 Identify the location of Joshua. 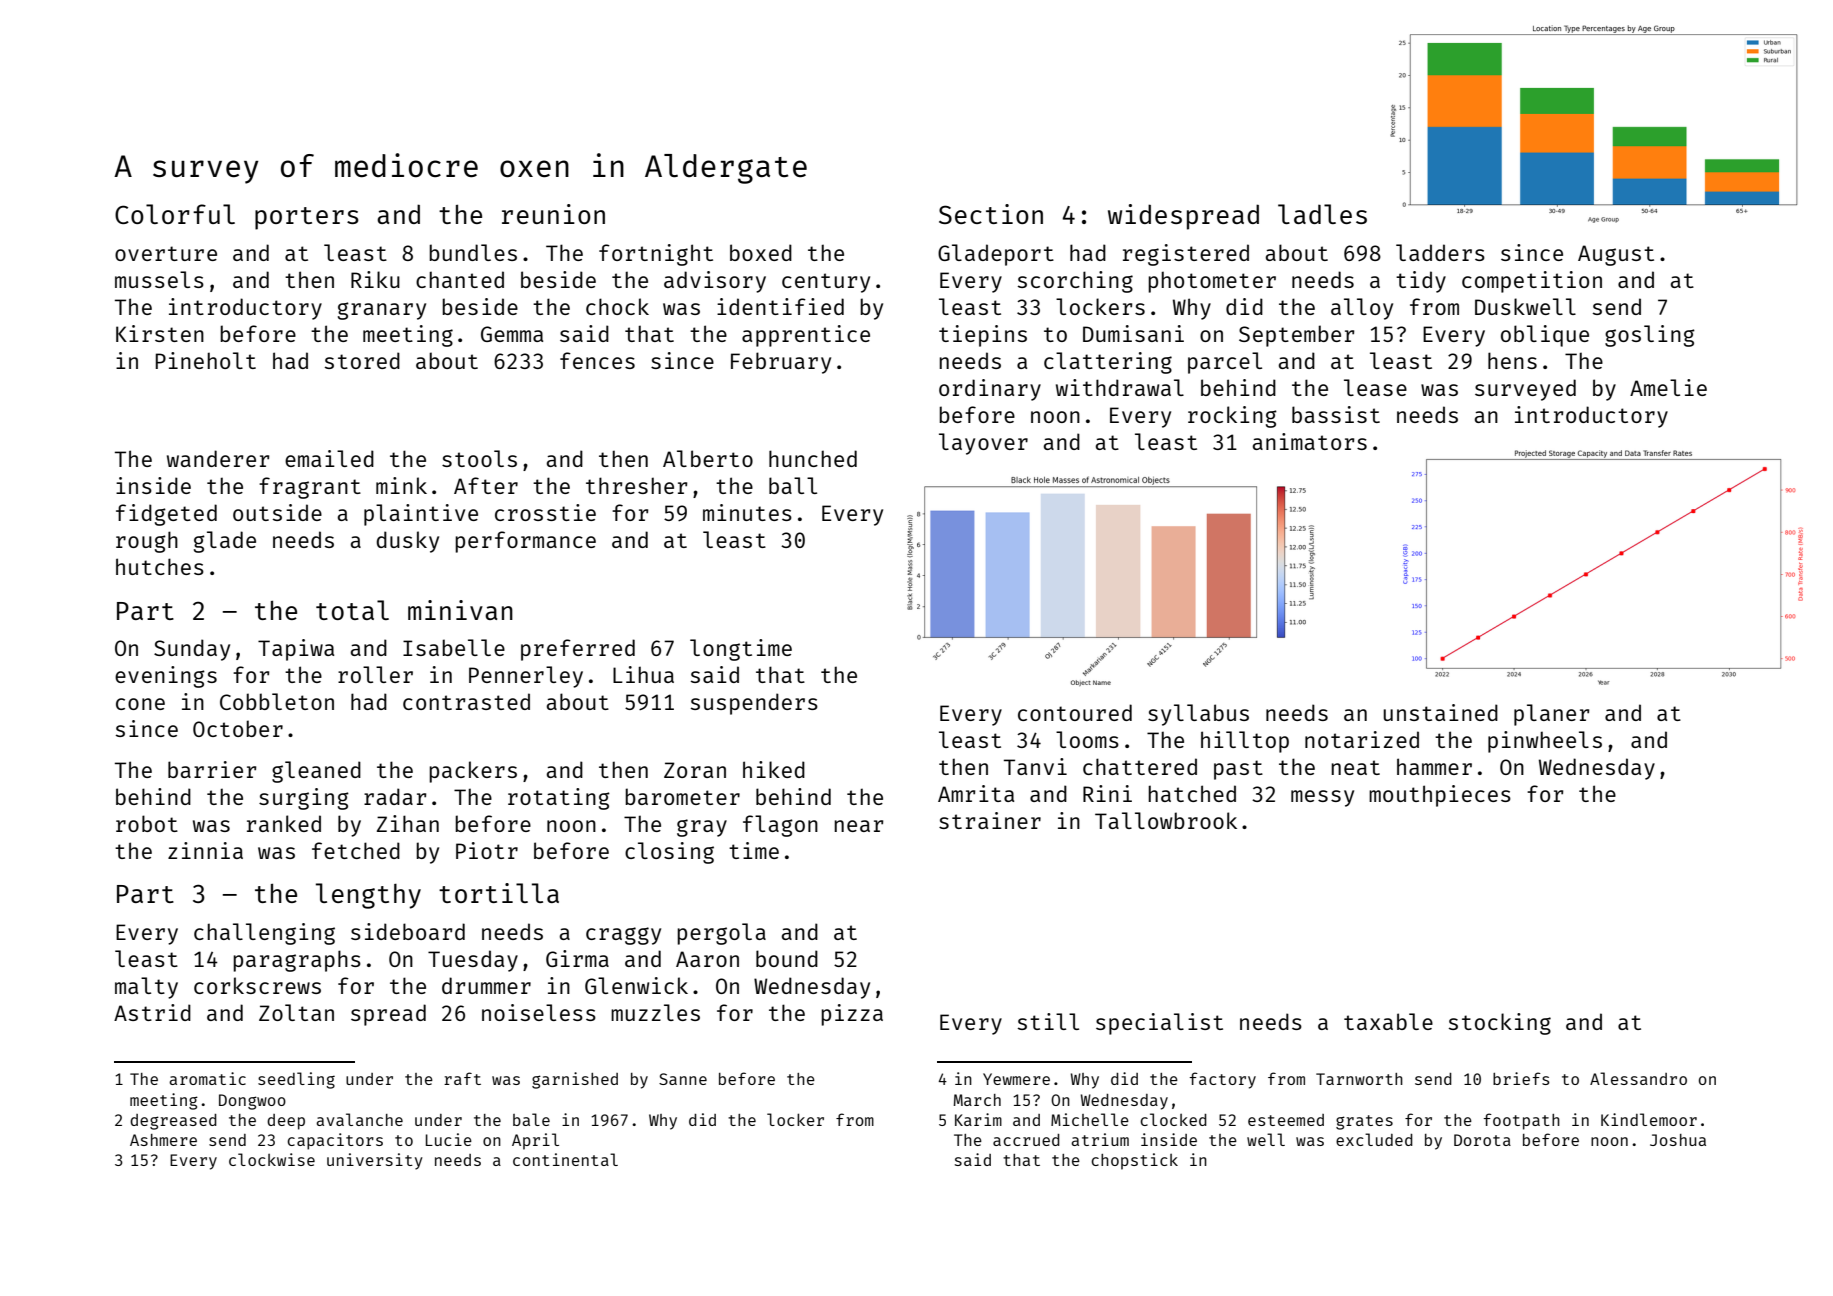
(1678, 1140).
